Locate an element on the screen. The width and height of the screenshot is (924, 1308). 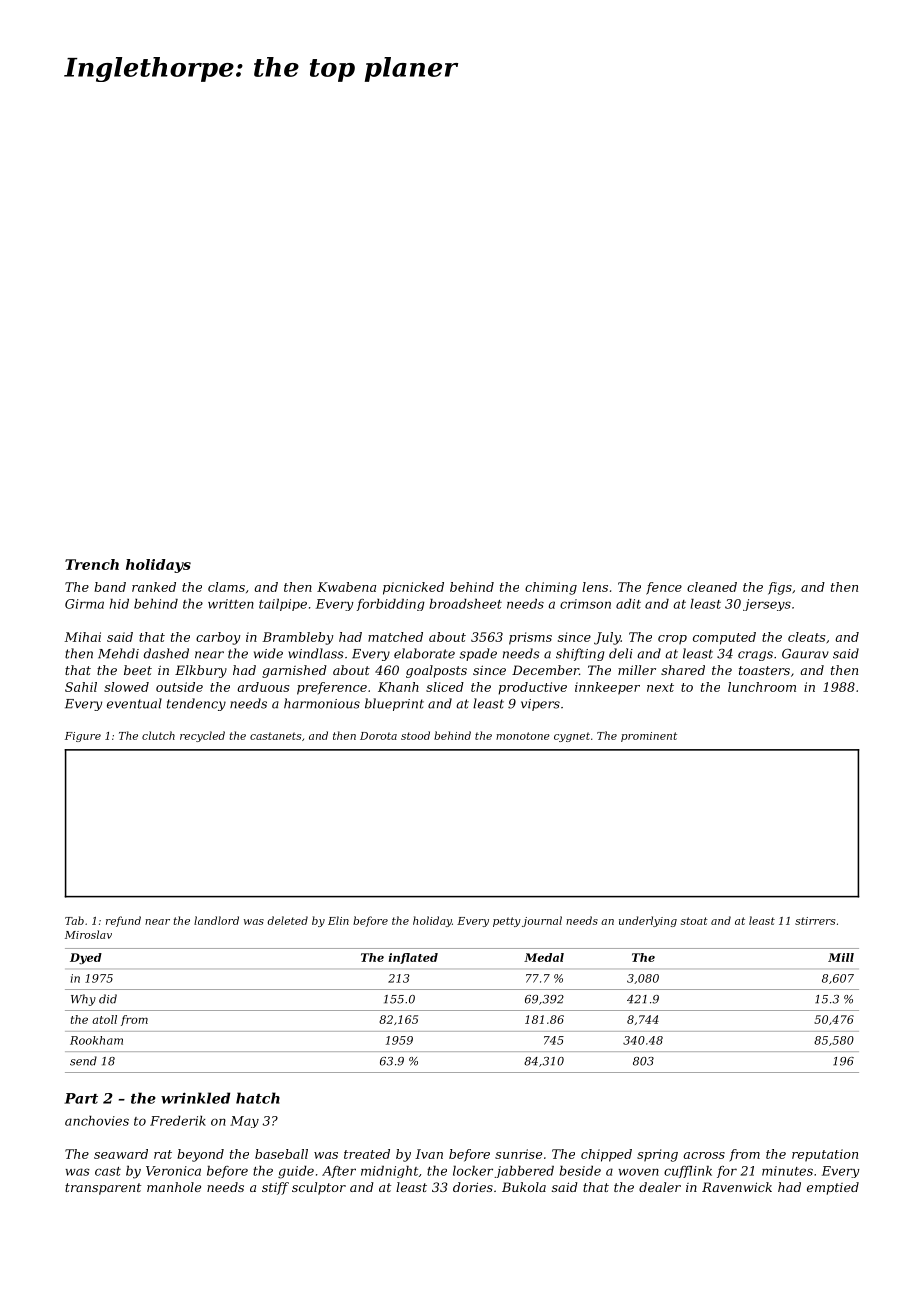
beyond is located at coordinates (200, 1155).
